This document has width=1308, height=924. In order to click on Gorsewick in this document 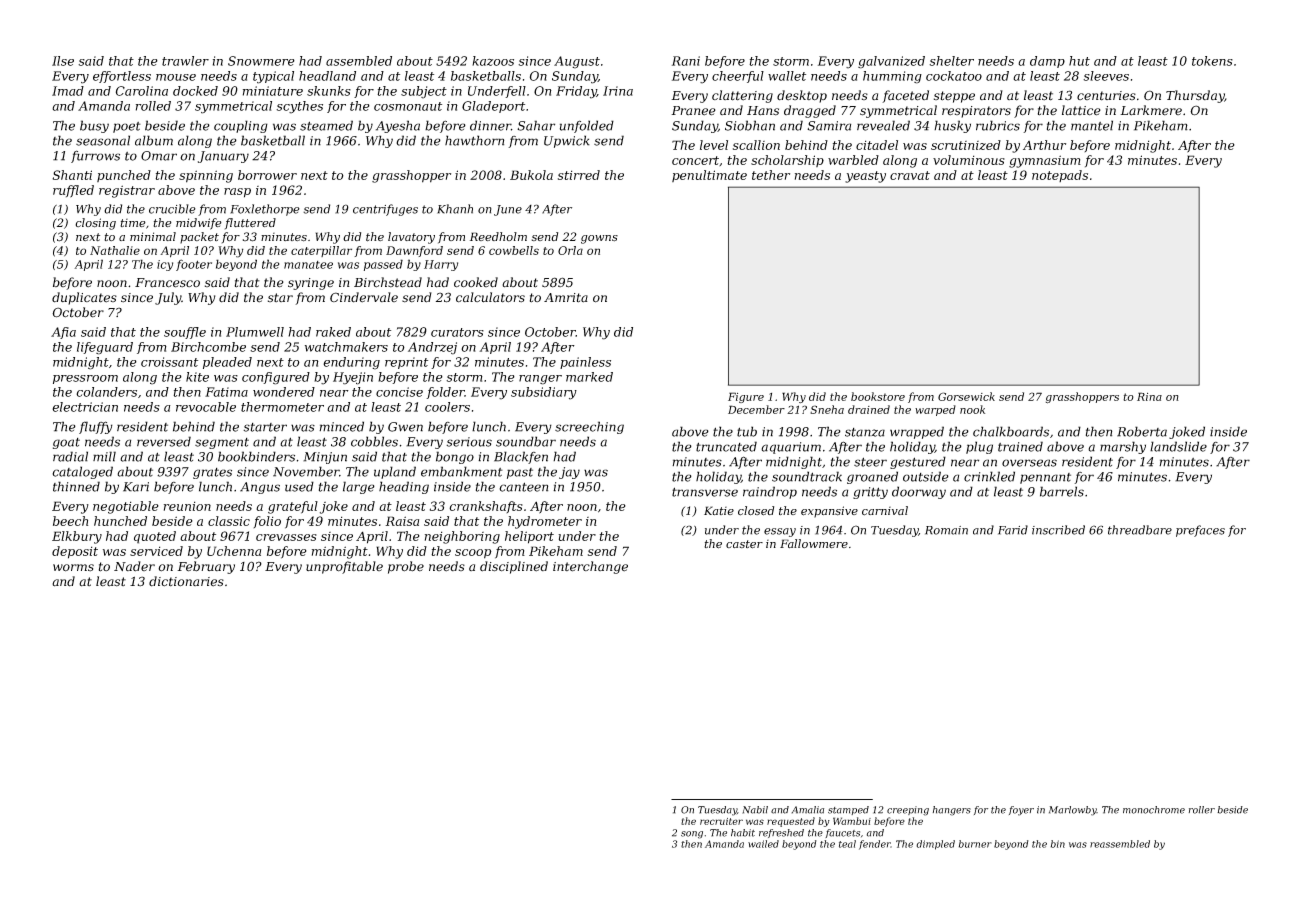, I will do `click(966, 396)`.
